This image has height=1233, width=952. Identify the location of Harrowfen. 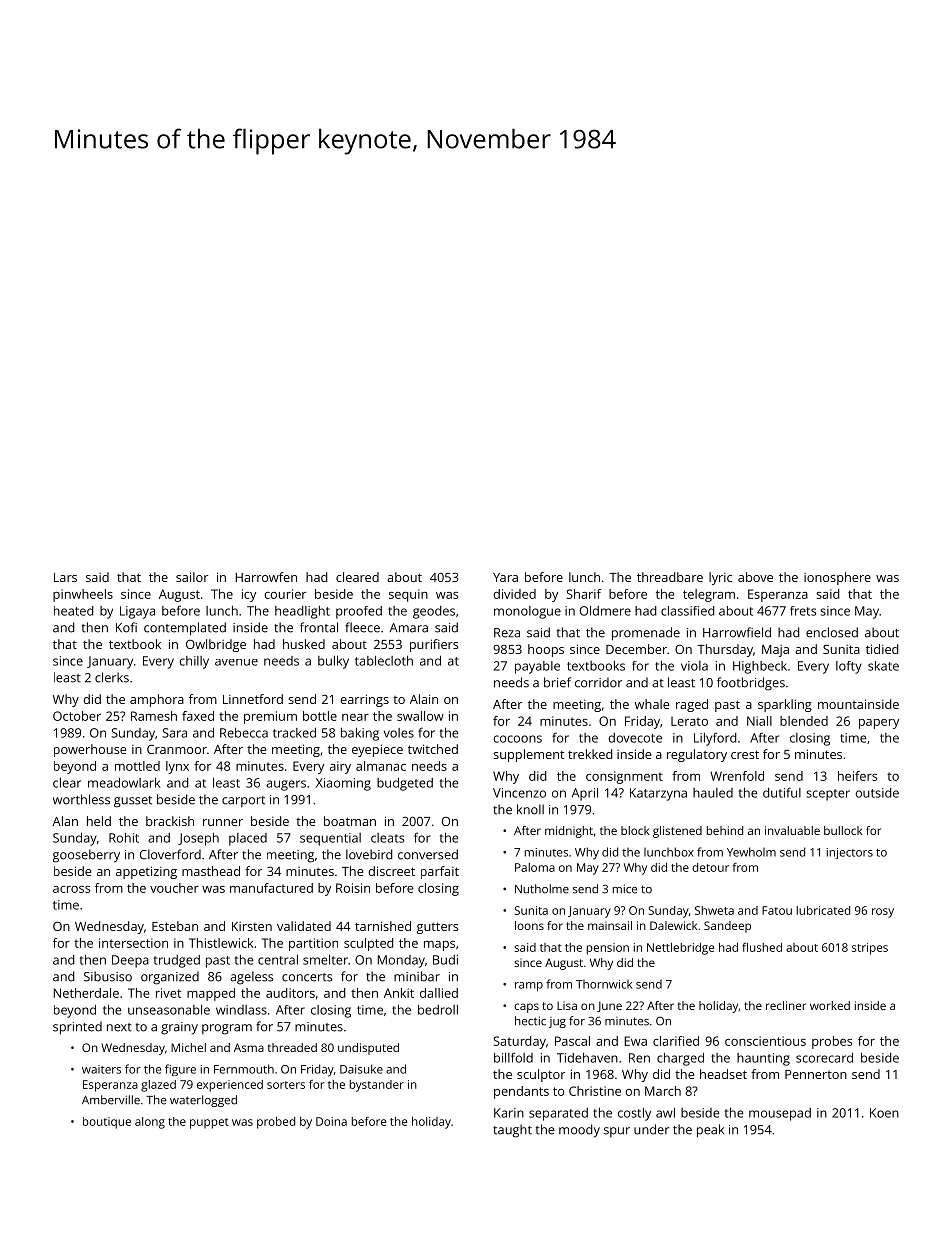
(266, 577).
